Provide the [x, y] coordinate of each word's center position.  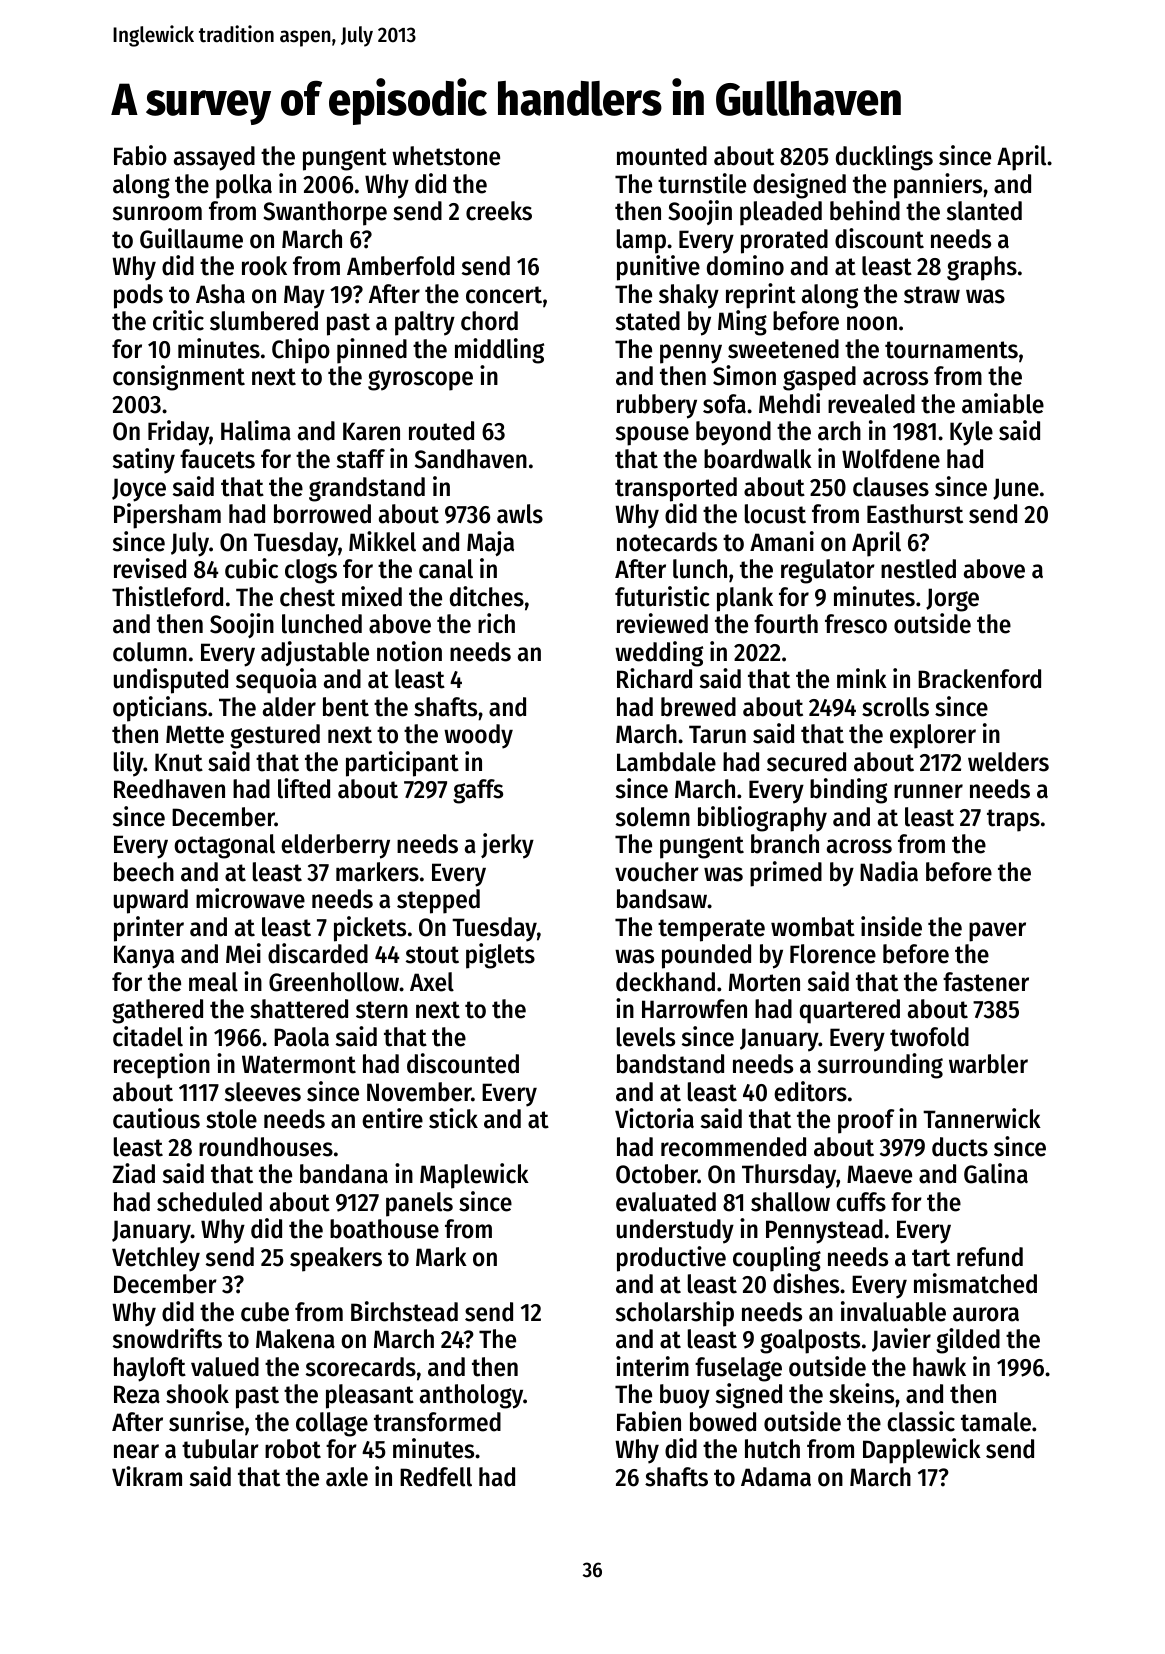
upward [151, 901]
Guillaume [191, 238]
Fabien [649, 1421]
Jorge [952, 600]
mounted [662, 156]
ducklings [884, 158]
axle [347, 1477]
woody [478, 736]
